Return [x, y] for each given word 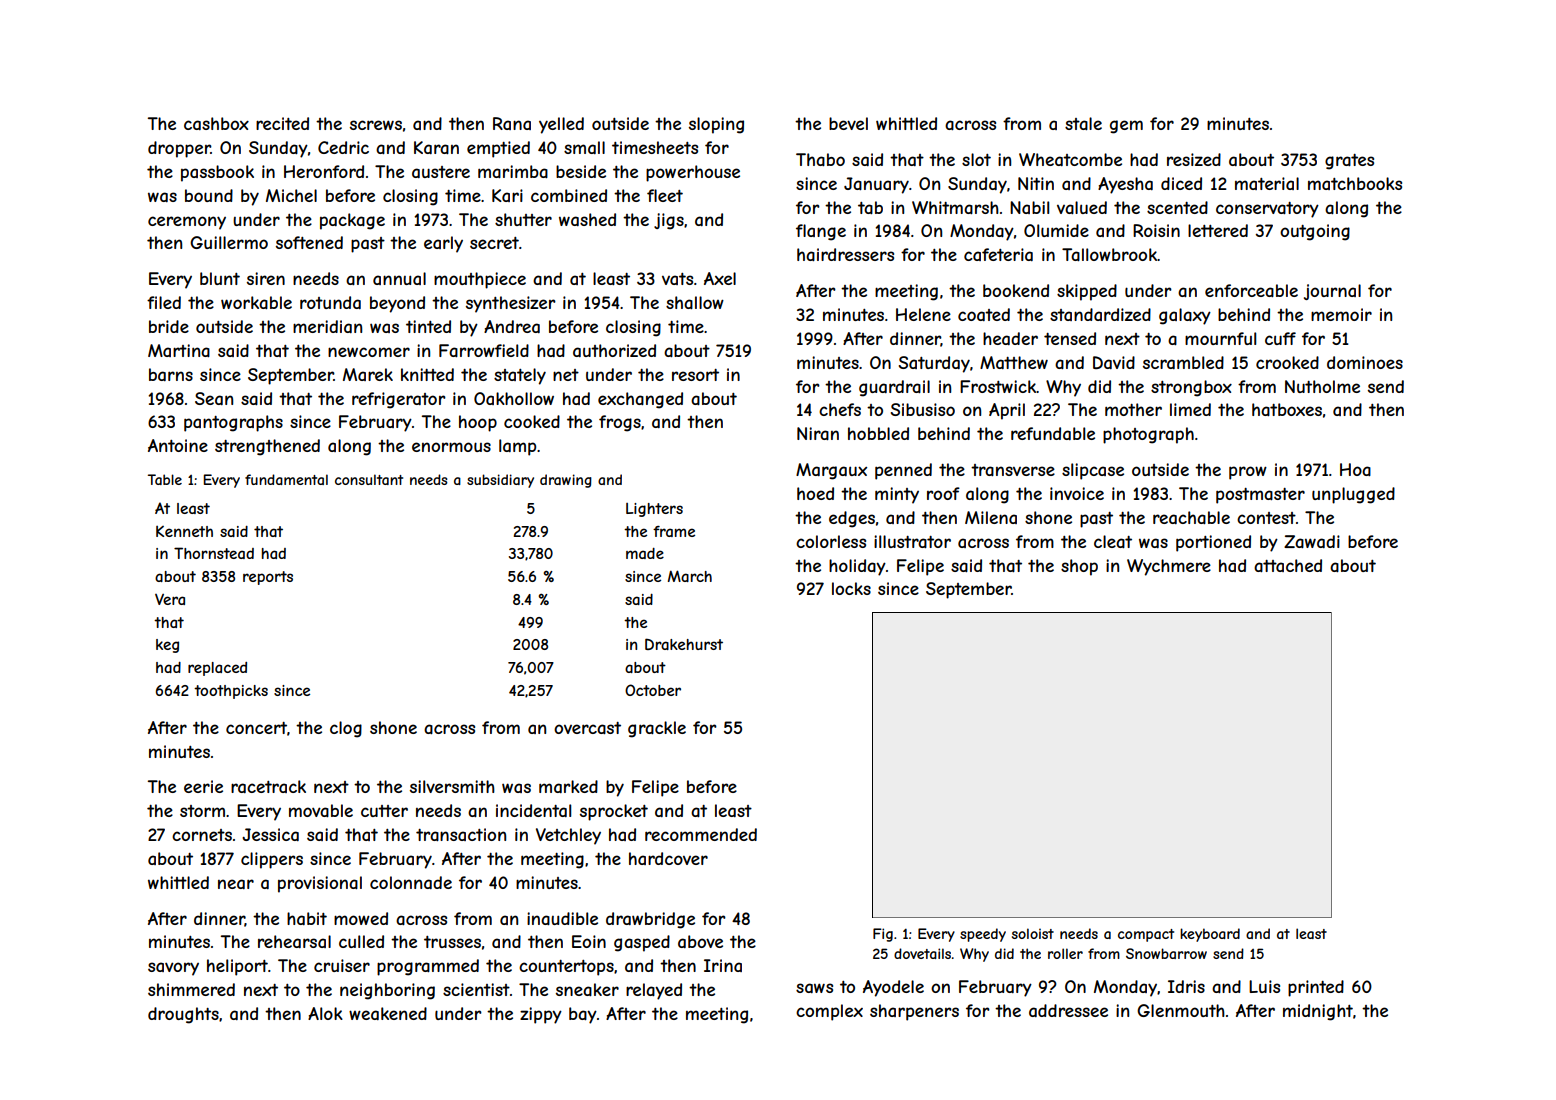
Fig [883, 935]
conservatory [1267, 210]
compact [1146, 935]
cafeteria [998, 254]
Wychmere [1169, 567]
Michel [291, 195]
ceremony [187, 223]
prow [1248, 473]
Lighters [654, 510]
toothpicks [231, 692]
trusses [452, 942]
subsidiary [500, 481]
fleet [665, 195]
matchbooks [1355, 183]
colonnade [411, 882]
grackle [657, 729]
